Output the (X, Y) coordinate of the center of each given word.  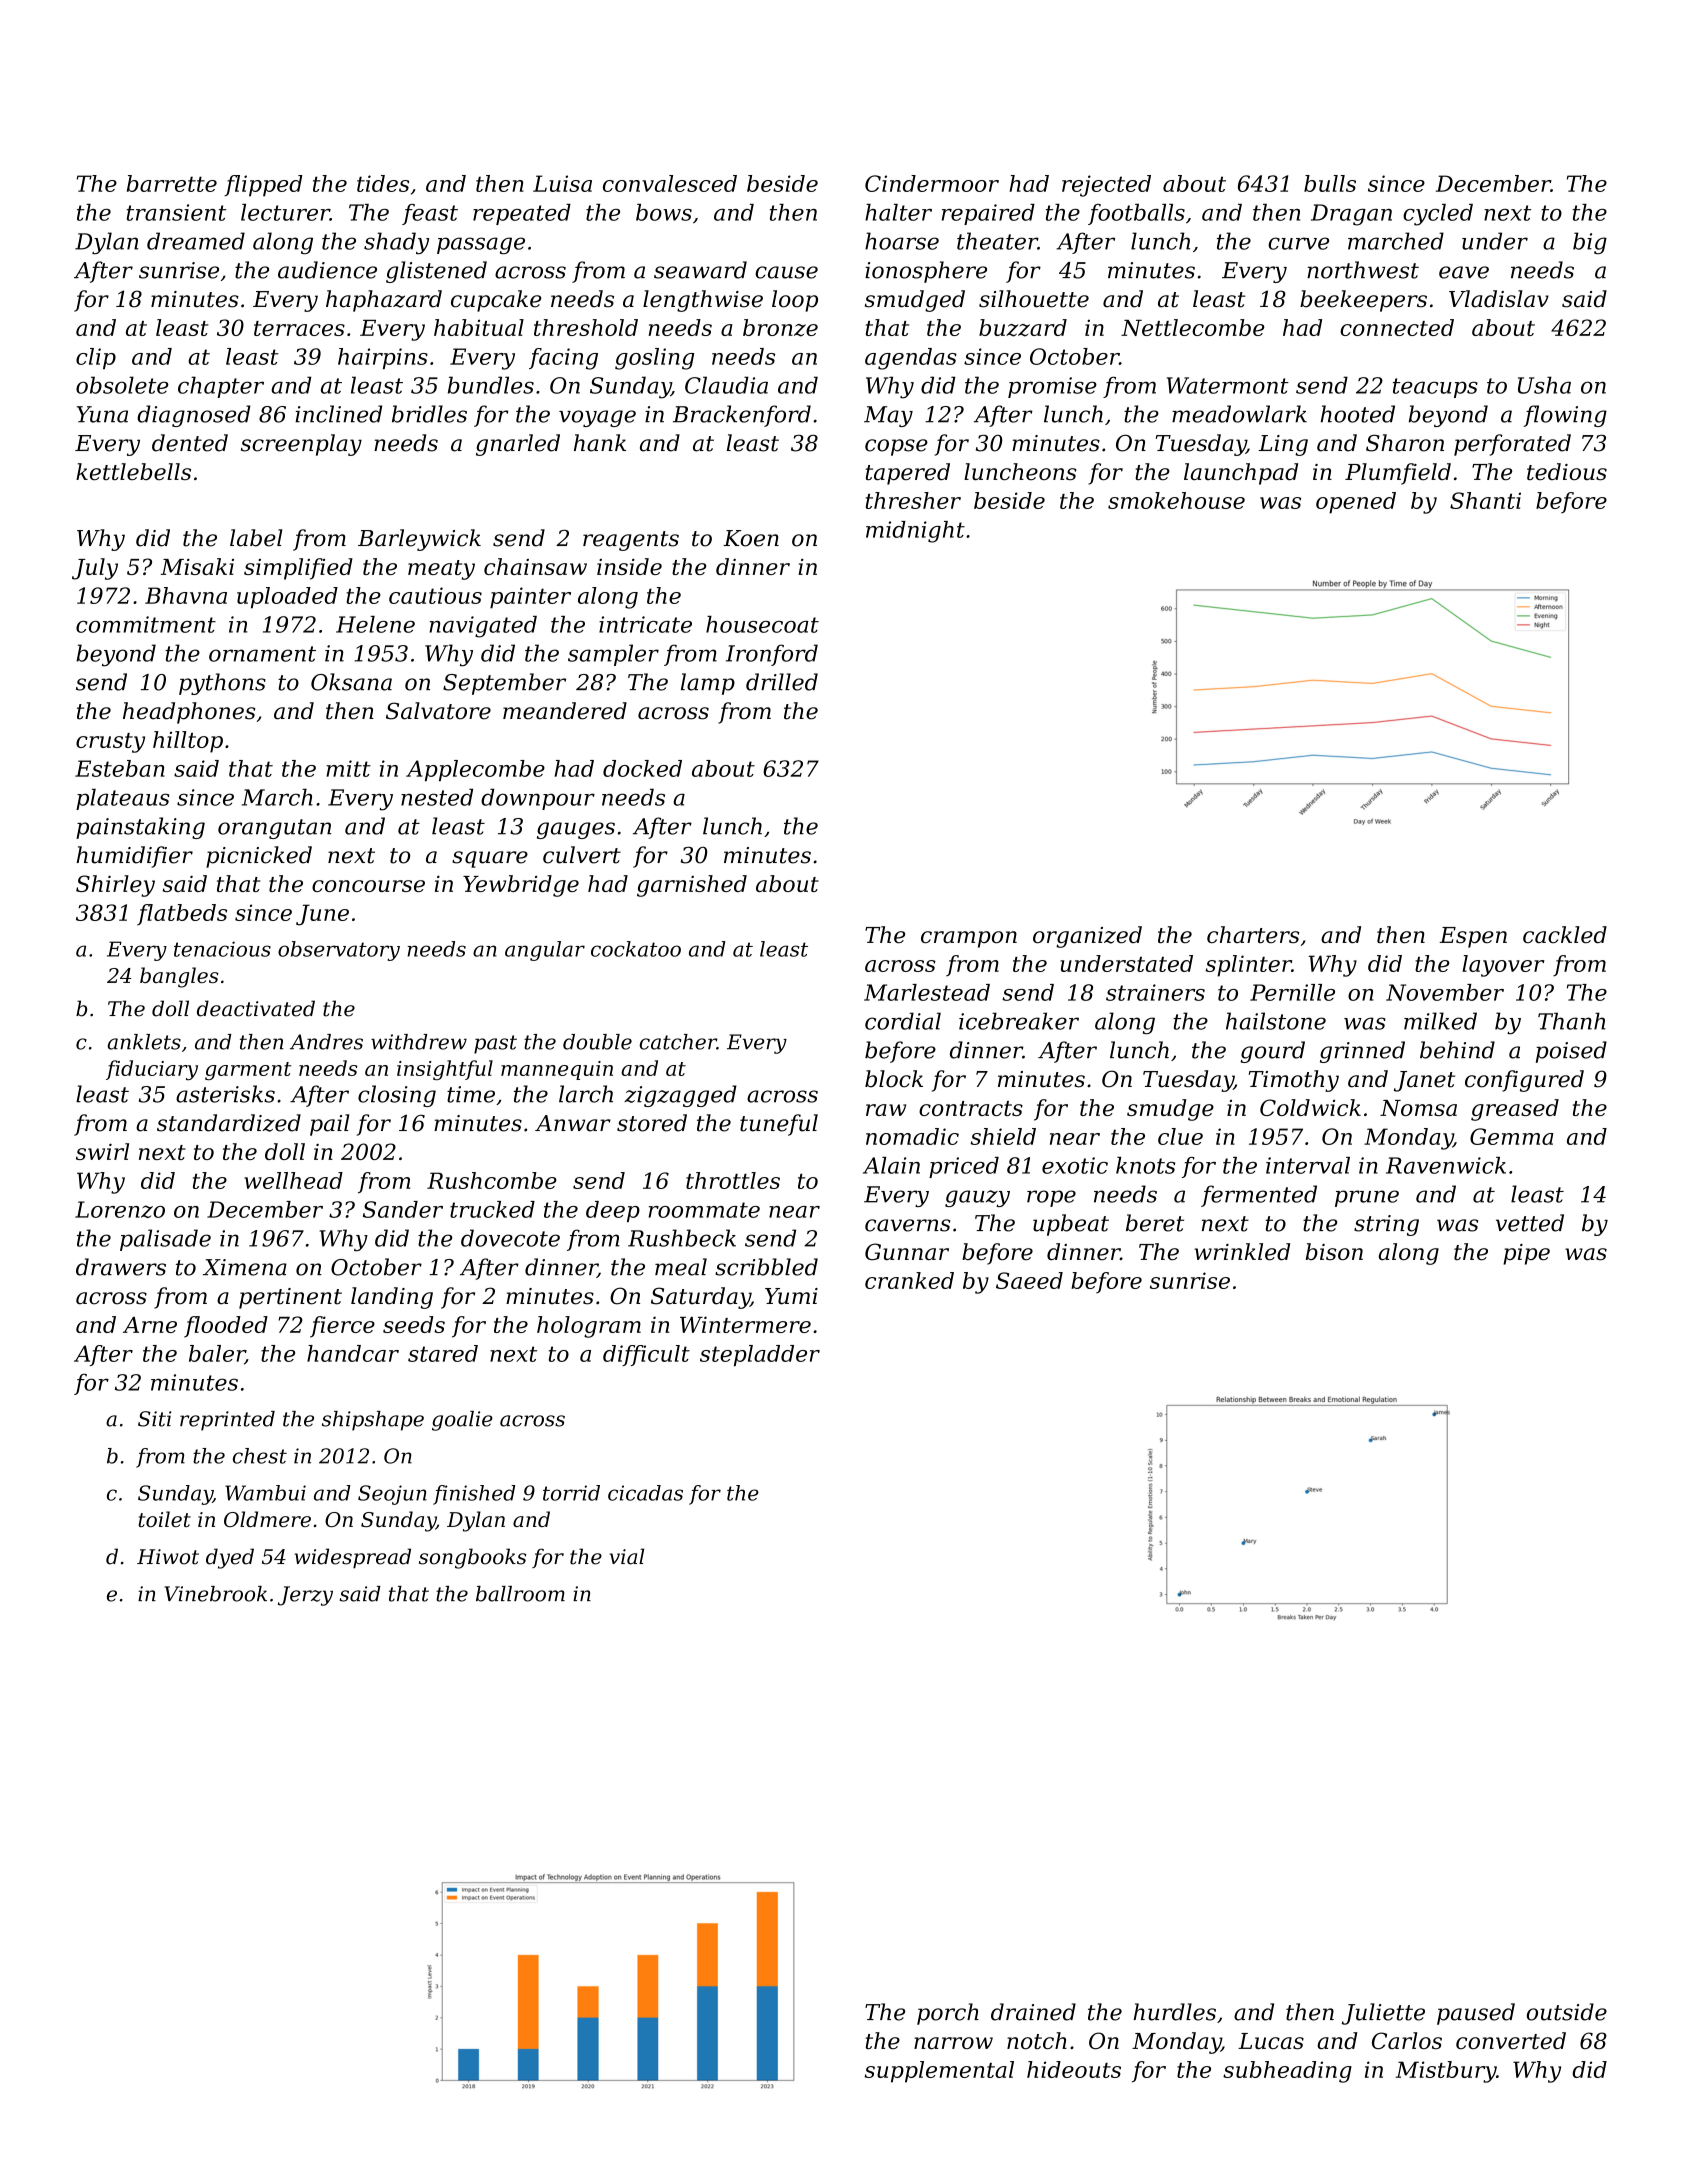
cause (786, 272)
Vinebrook (215, 1594)
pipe (1526, 1254)
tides (383, 183)
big (1590, 243)
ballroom (520, 1594)
